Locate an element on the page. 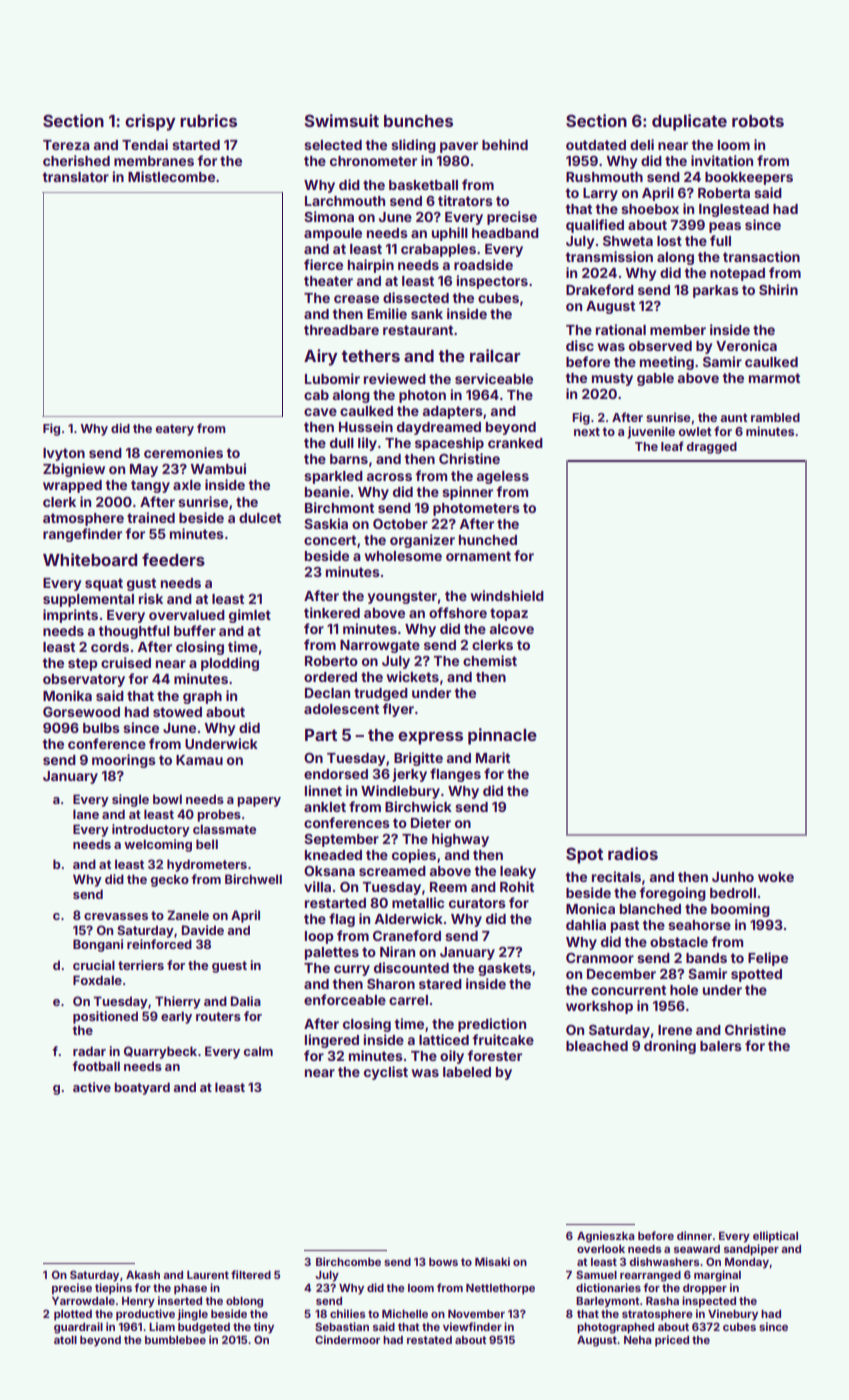 The image size is (849, 1400). plodding is located at coordinates (230, 664).
